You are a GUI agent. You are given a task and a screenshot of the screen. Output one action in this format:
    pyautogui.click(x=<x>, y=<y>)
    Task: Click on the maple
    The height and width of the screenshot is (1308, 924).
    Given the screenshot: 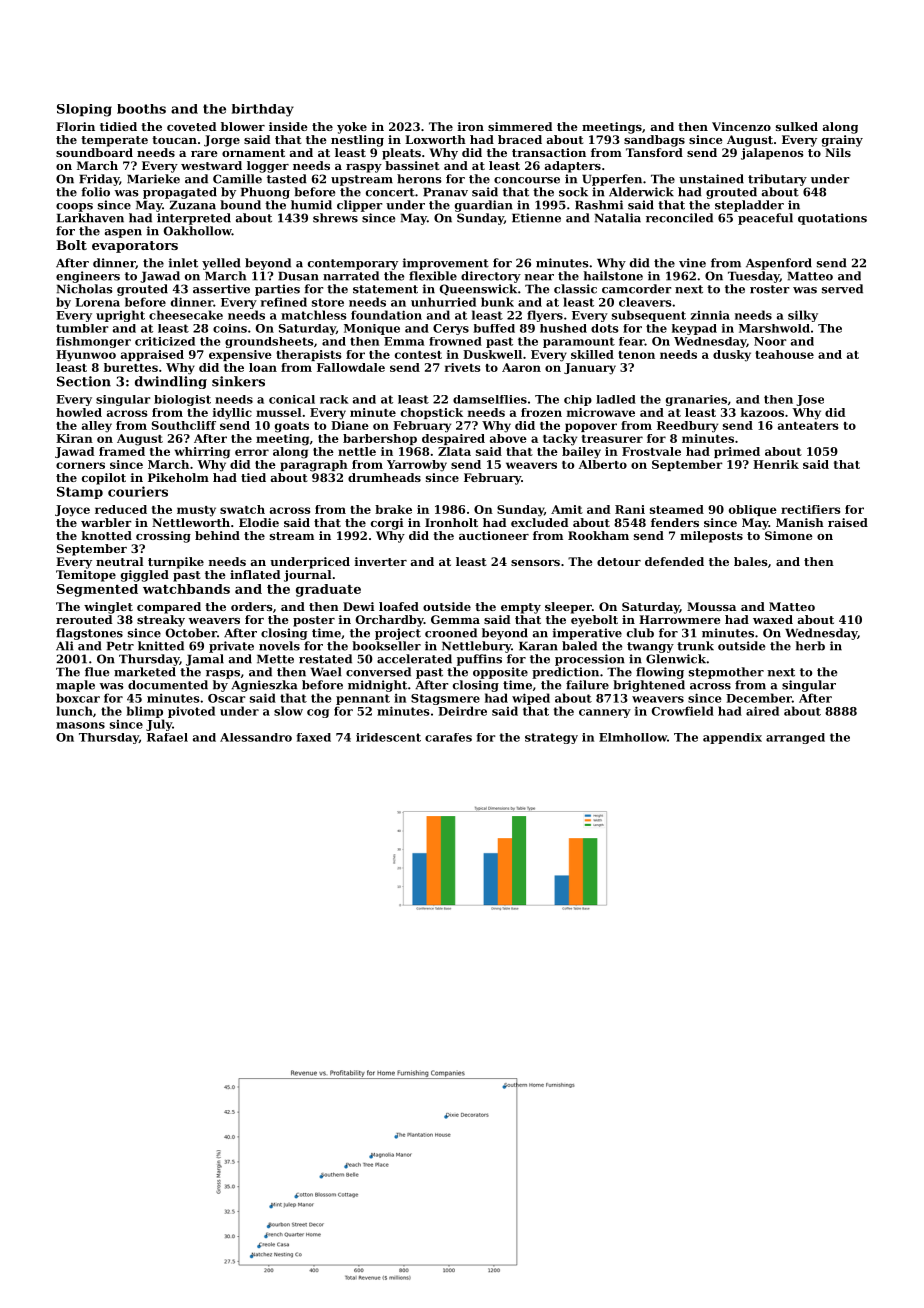 What is the action you would take?
    pyautogui.click(x=75, y=686)
